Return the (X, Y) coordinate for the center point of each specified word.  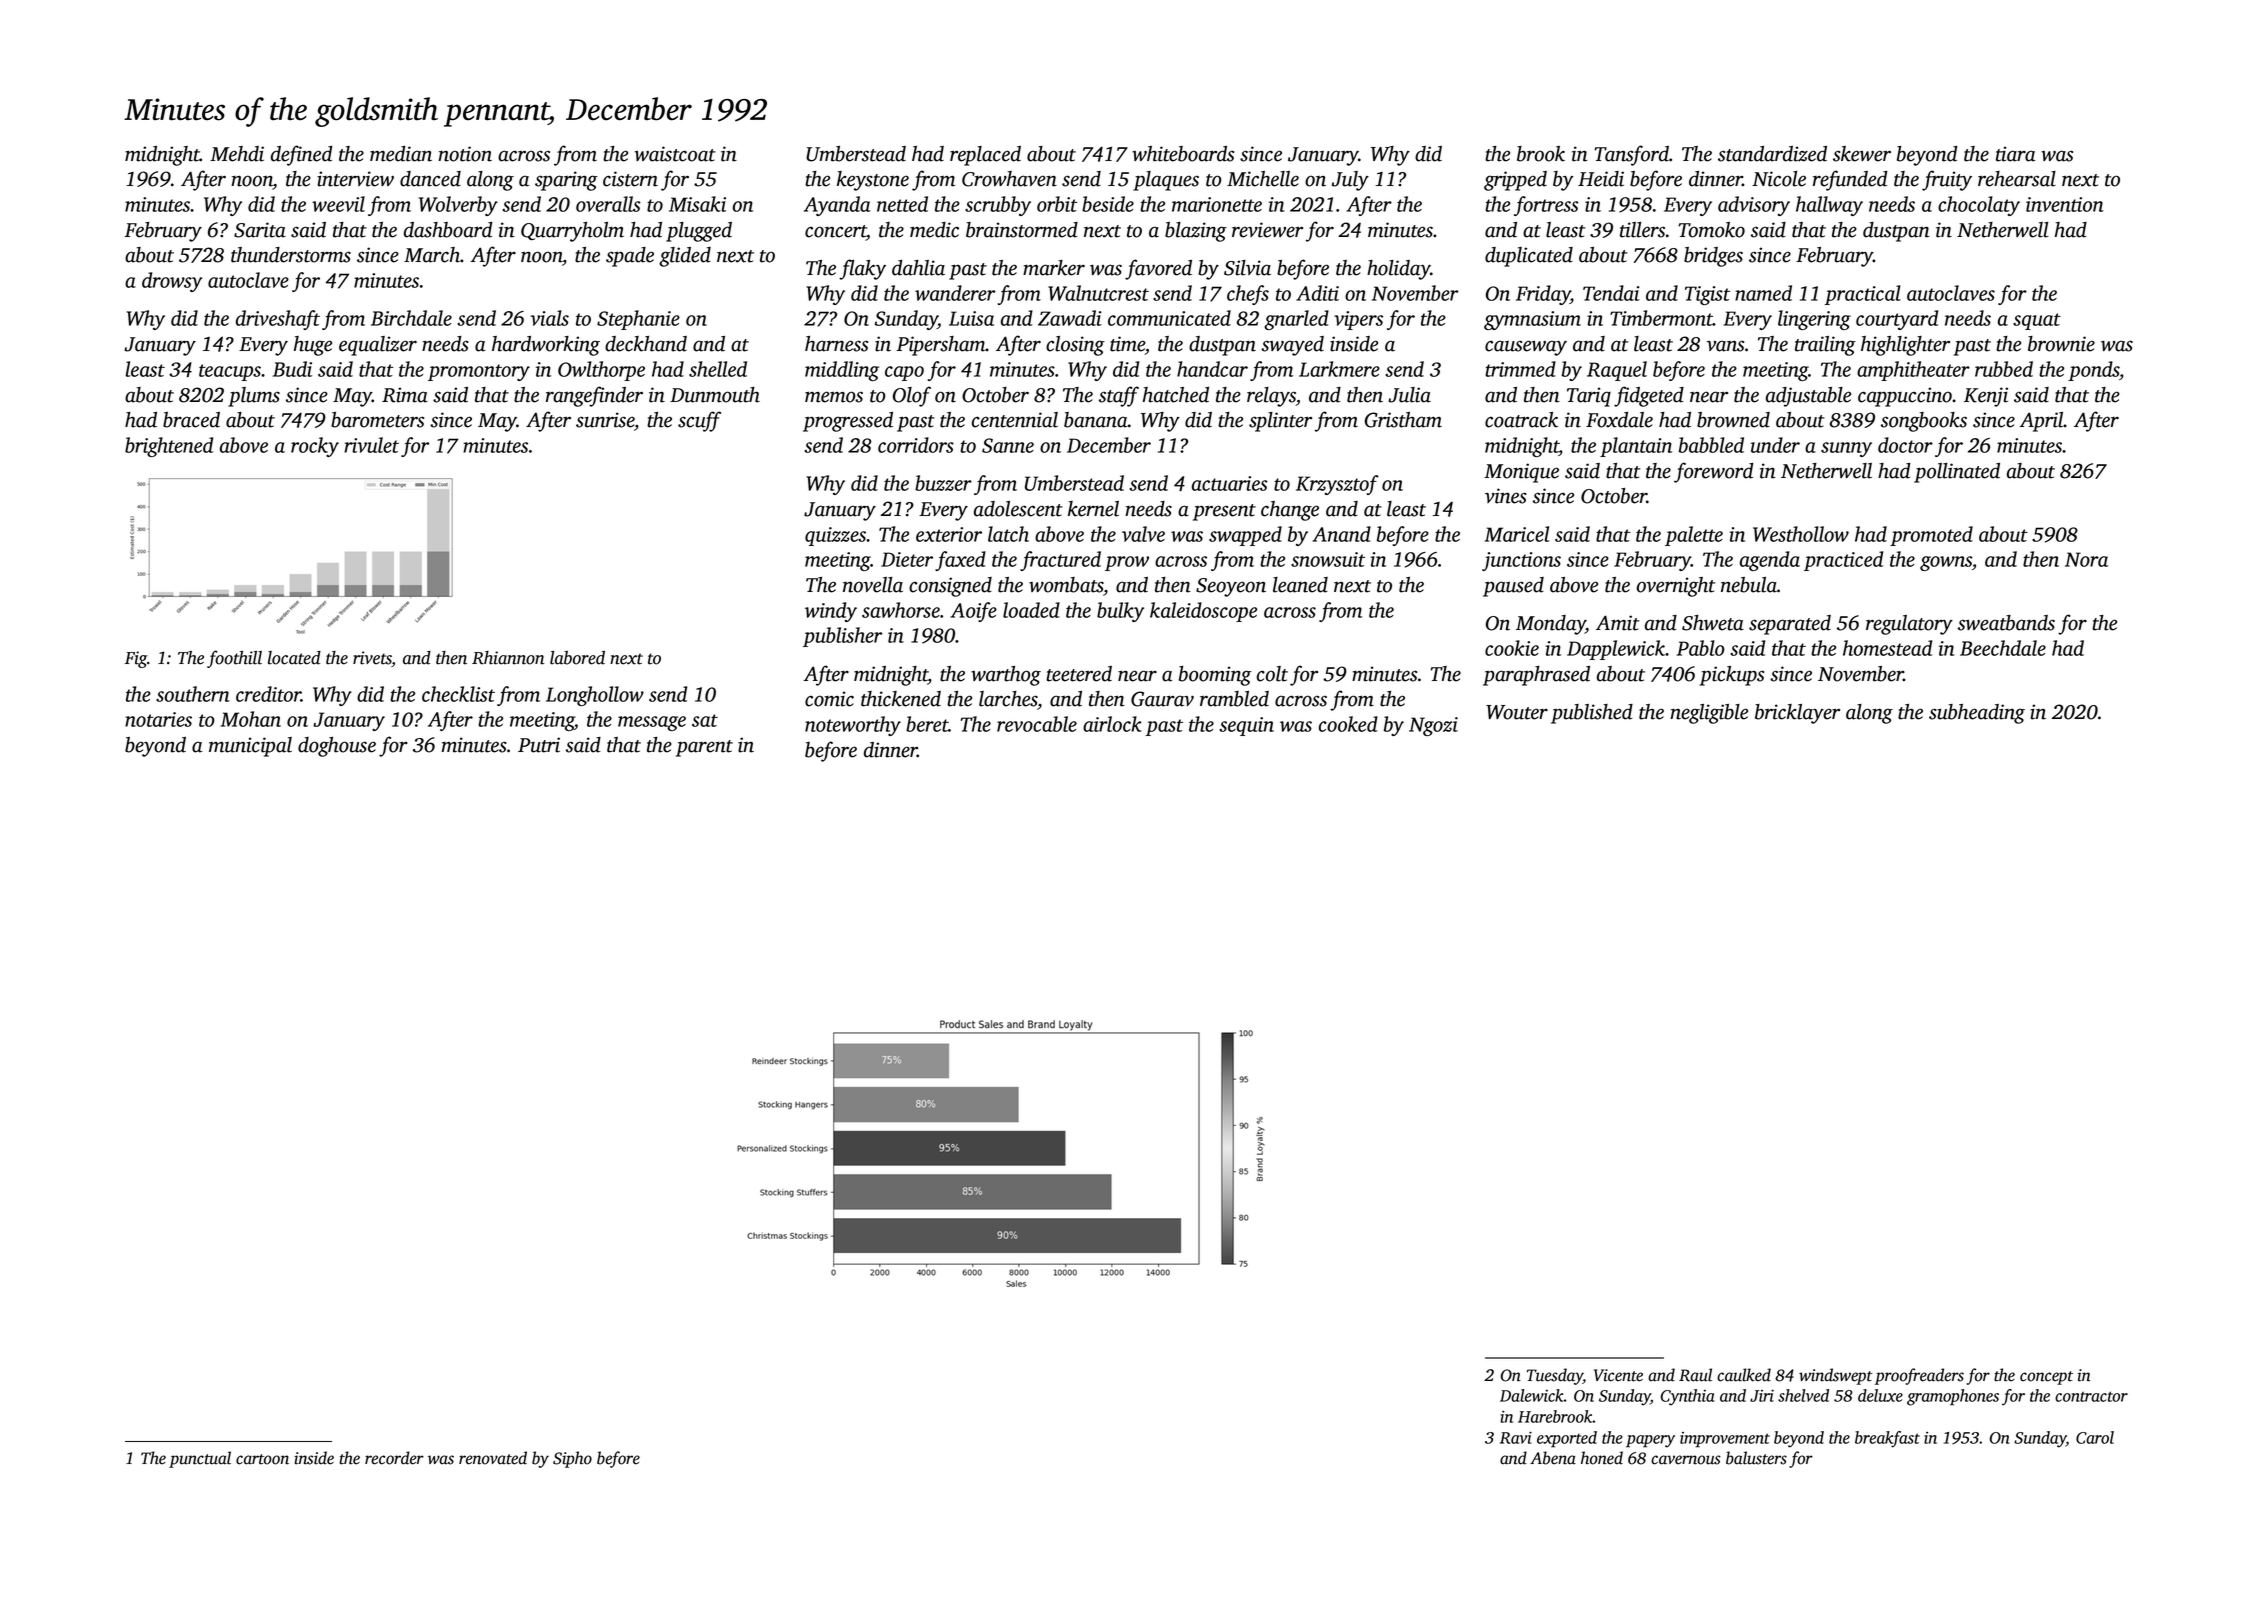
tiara (2016, 154)
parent (704, 748)
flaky (862, 269)
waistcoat (675, 154)
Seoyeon (1231, 587)
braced (191, 420)
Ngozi (1433, 726)
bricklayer (1797, 714)
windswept (1836, 1376)
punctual (200, 1459)
